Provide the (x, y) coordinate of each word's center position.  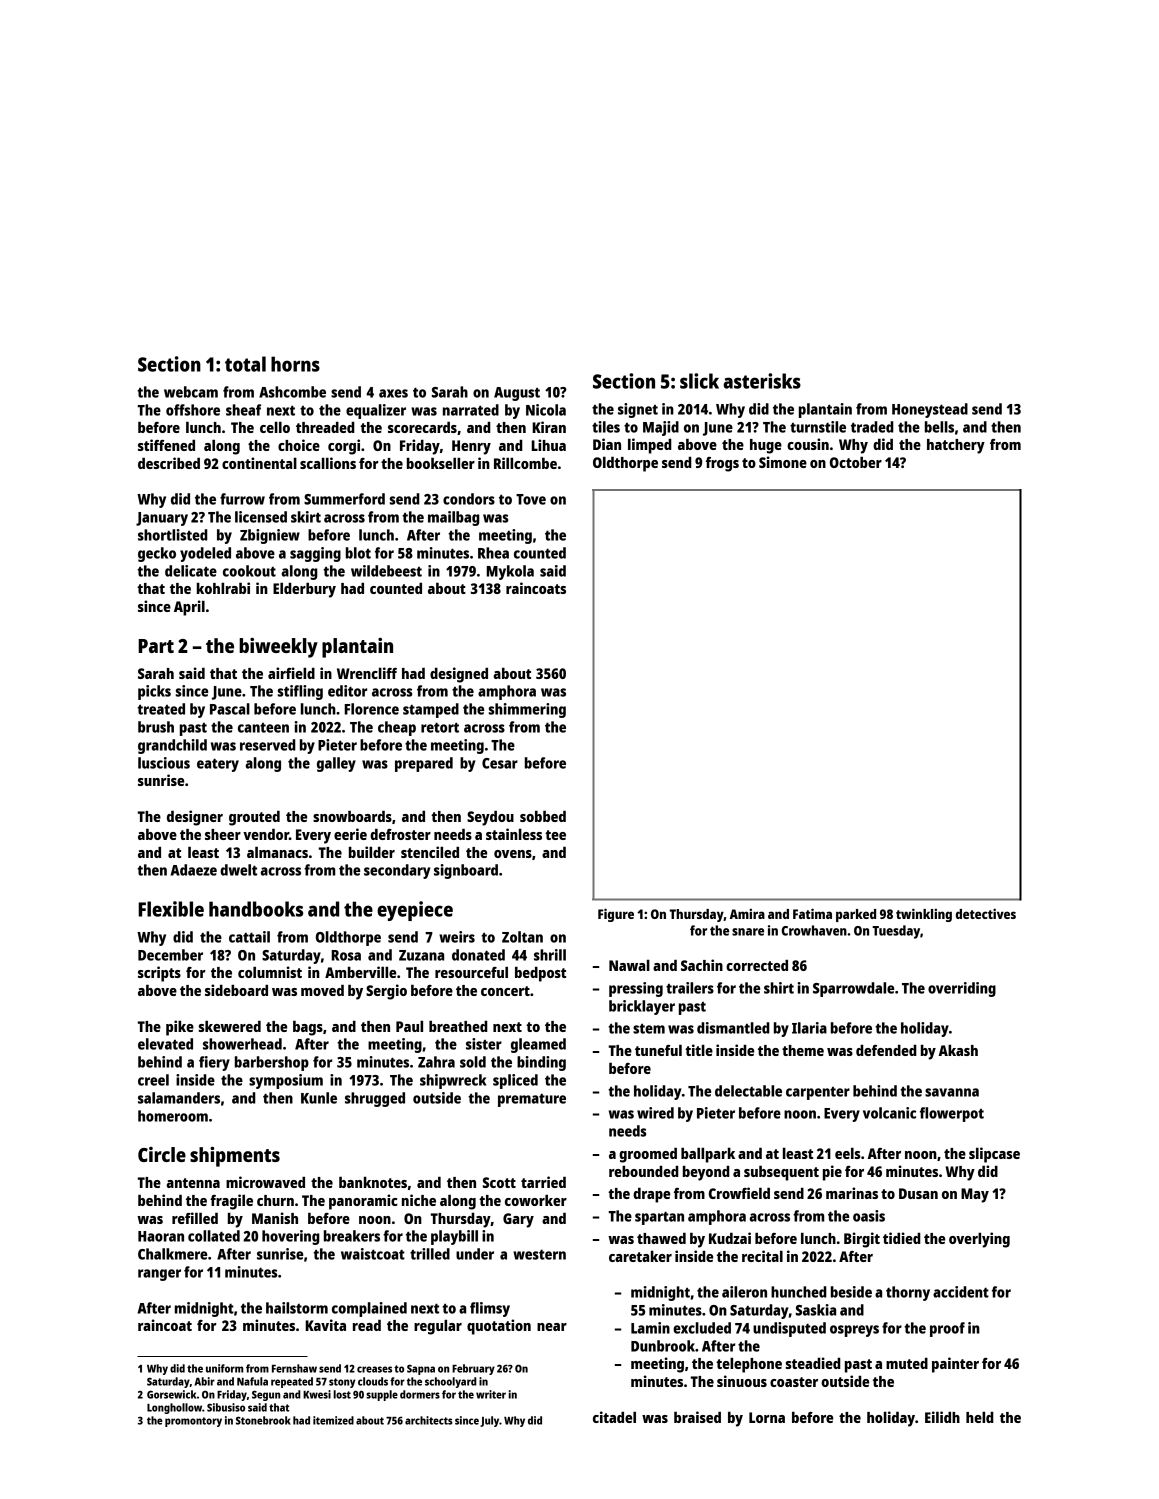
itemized (333, 1420)
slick (699, 381)
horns (295, 364)
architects (429, 1420)
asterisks (762, 381)
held (980, 1417)
